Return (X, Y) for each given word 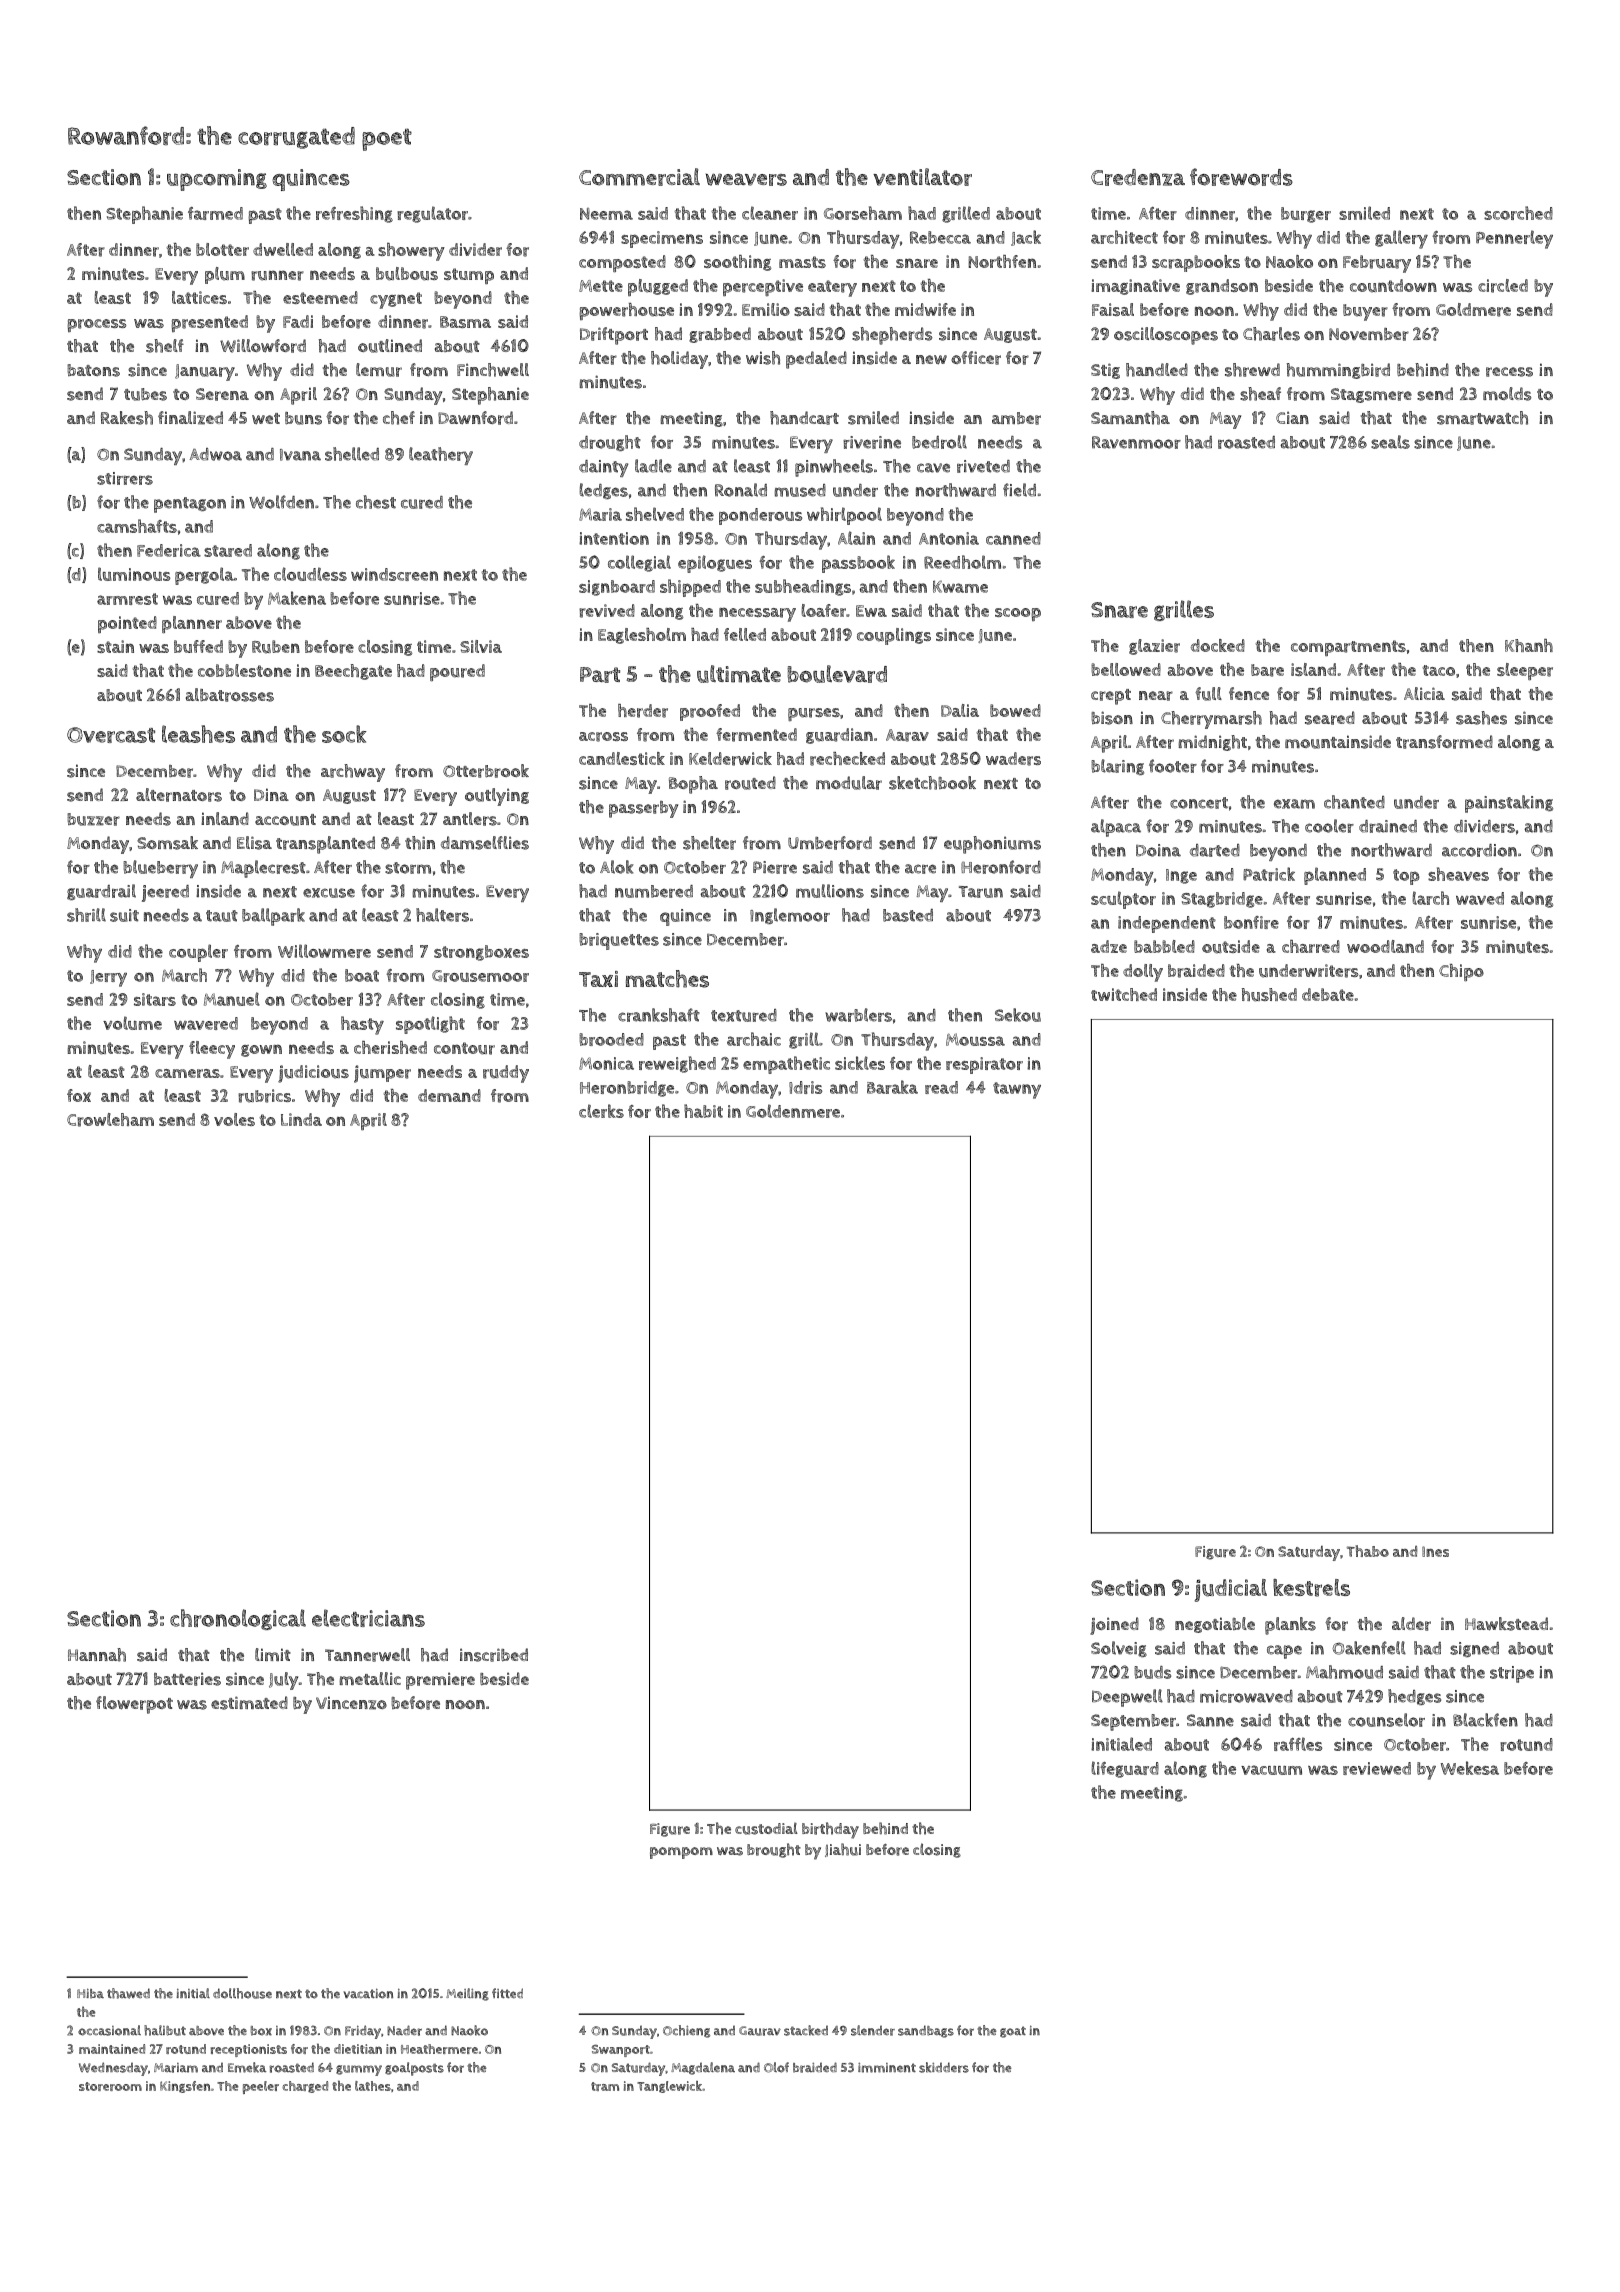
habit (703, 1111)
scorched (1518, 213)
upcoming (217, 180)
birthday (830, 1830)
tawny (1017, 1090)
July (283, 1681)
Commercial (639, 177)
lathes (373, 2086)
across (603, 737)
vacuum (1271, 1770)
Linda (301, 1119)
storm (408, 868)
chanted (1354, 802)
